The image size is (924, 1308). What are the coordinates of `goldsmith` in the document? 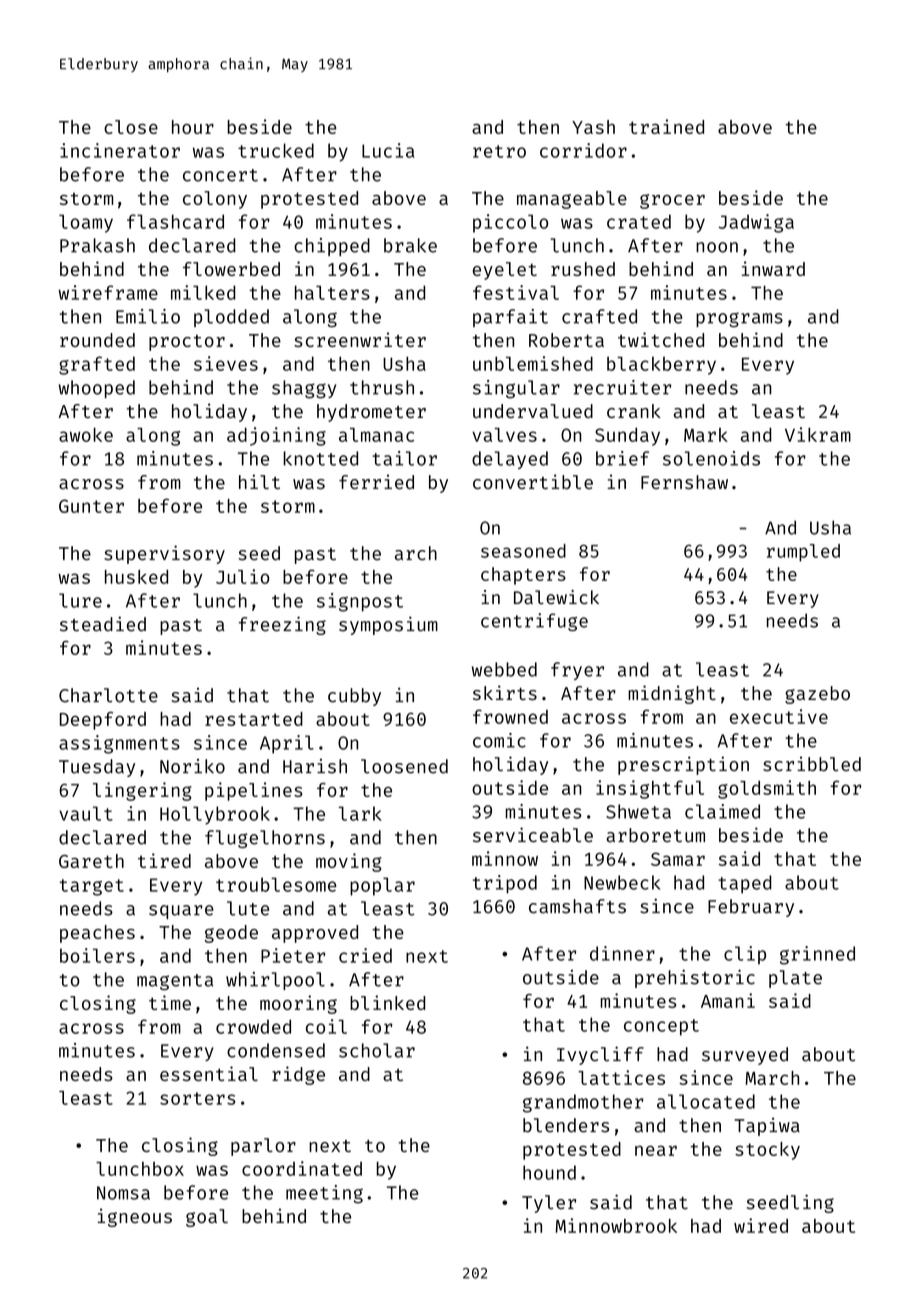 It's located at (767, 789).
